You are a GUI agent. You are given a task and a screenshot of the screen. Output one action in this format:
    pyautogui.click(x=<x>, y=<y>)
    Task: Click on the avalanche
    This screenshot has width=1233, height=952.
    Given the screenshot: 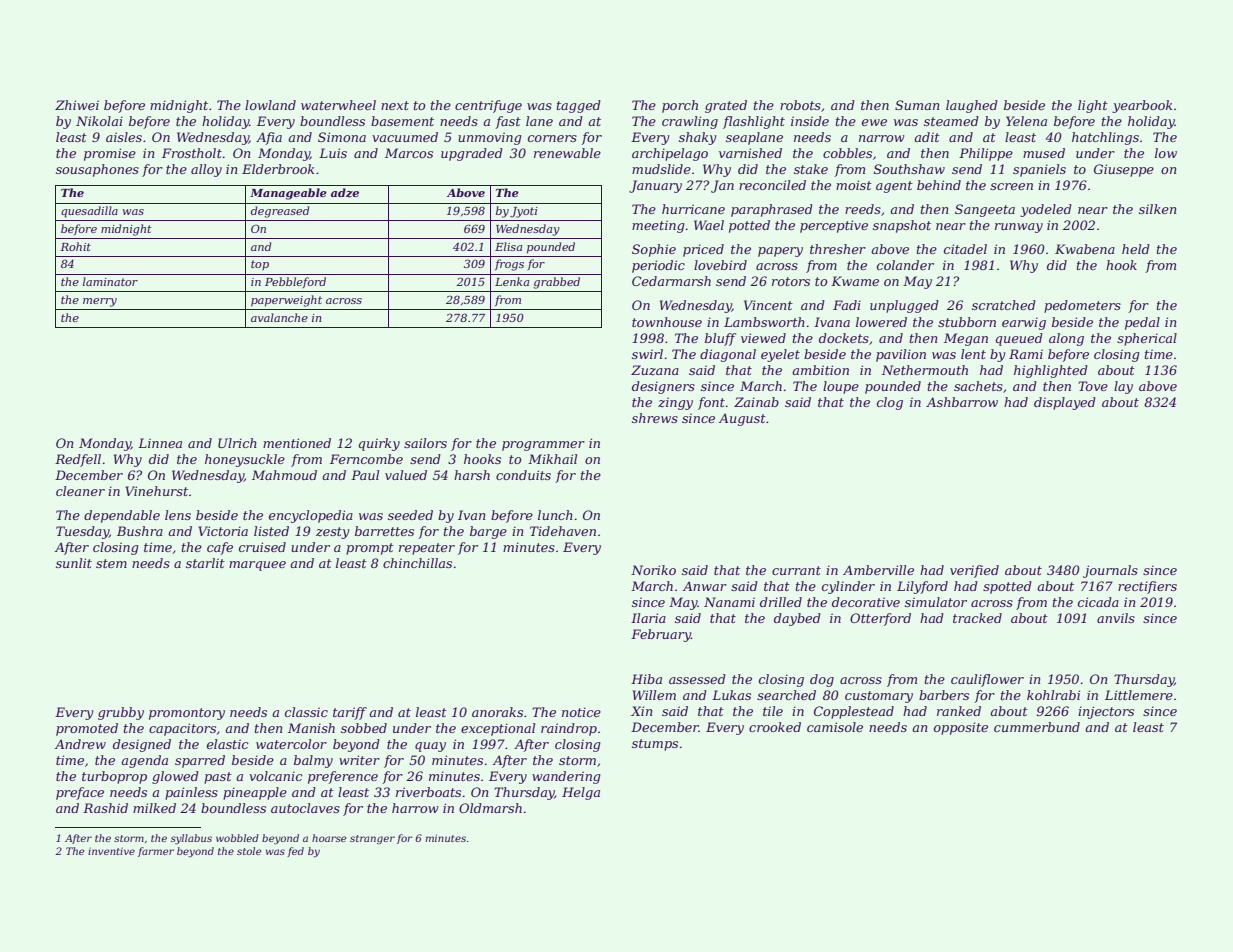 What is the action you would take?
    pyautogui.click(x=279, y=317)
